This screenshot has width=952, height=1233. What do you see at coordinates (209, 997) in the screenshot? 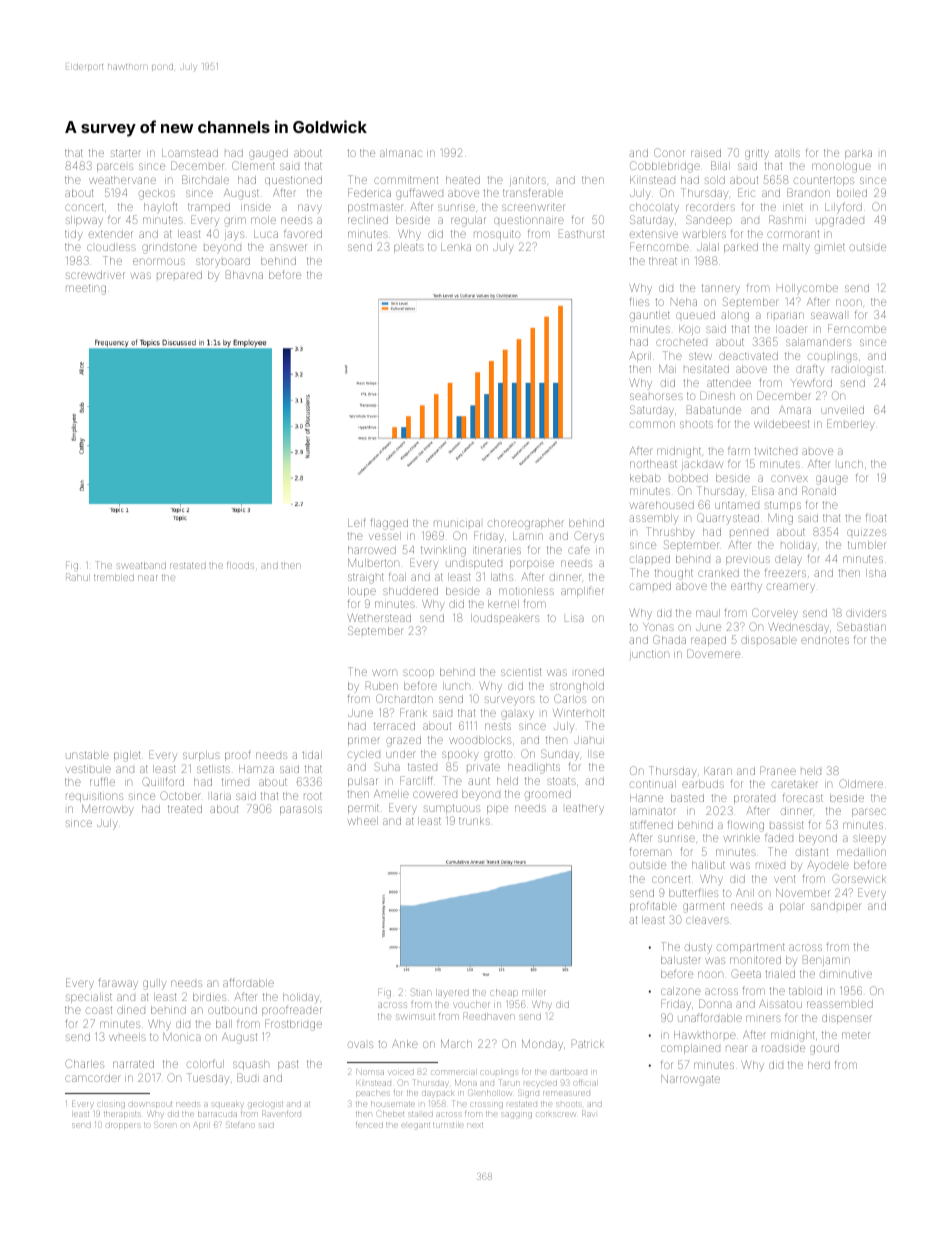
I see `birdies` at bounding box center [209, 997].
